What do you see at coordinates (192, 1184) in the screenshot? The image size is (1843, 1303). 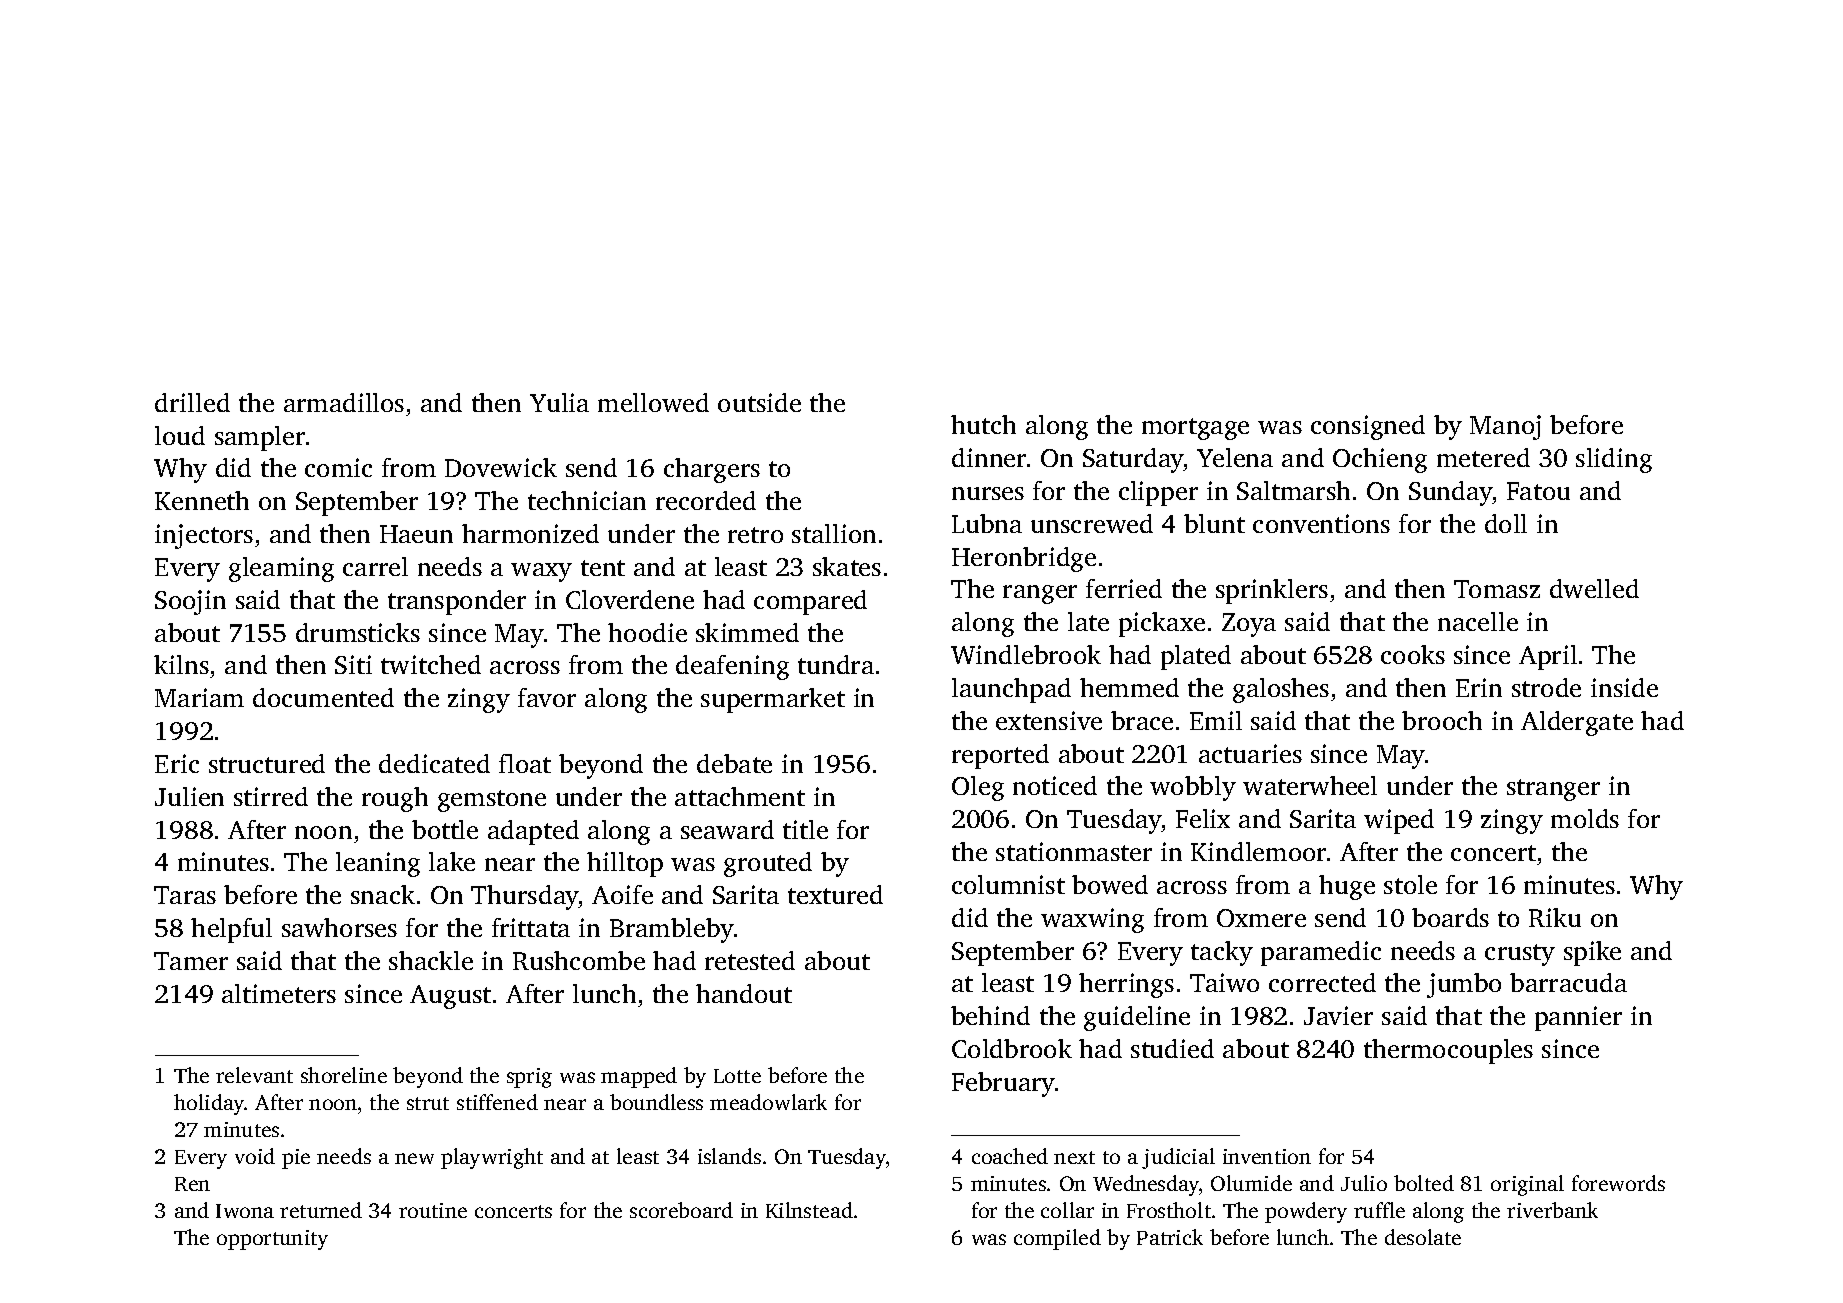 I see `Ren` at bounding box center [192, 1184].
